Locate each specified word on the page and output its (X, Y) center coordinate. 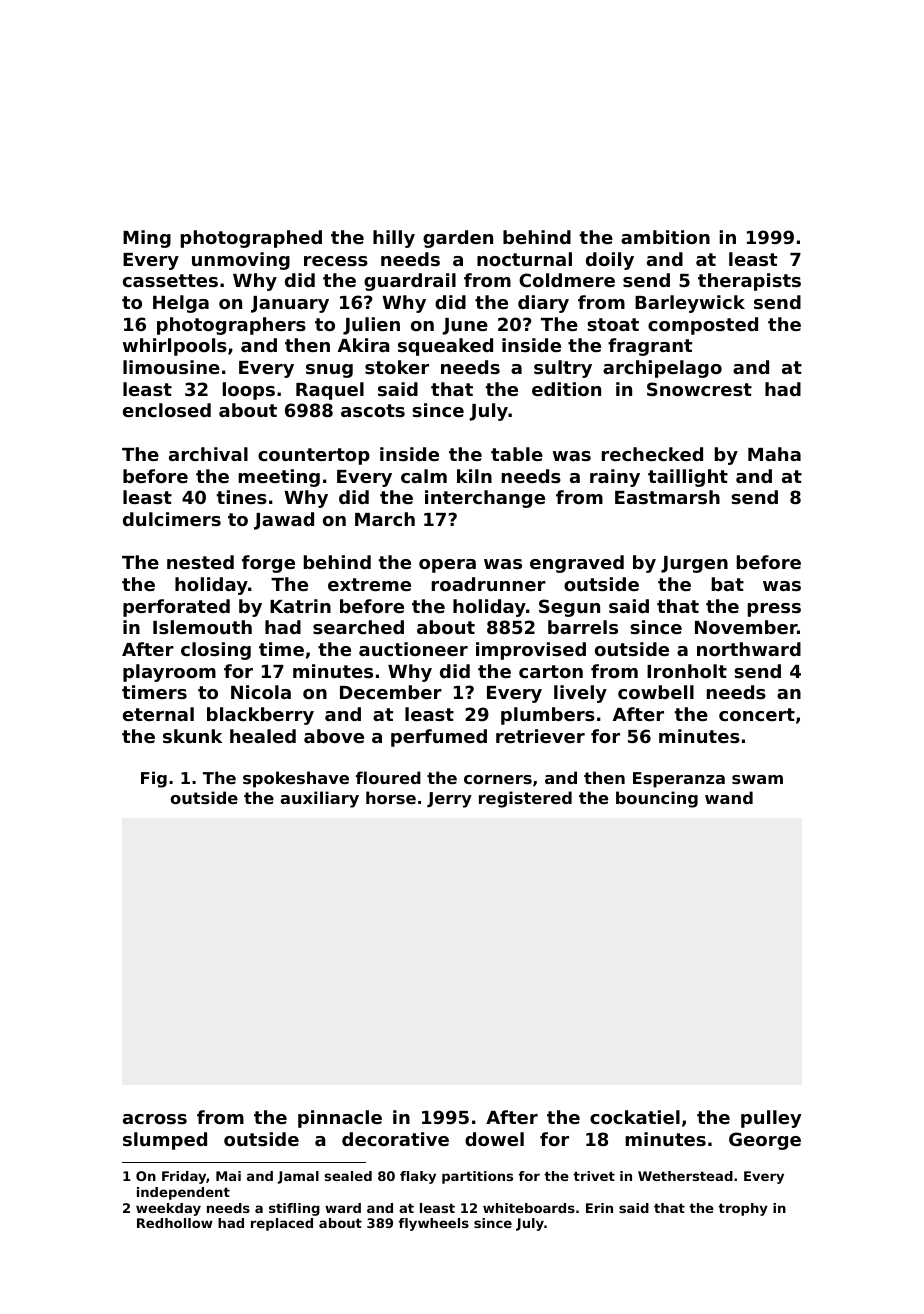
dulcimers (172, 519)
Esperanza (679, 780)
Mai (228, 1176)
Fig (154, 779)
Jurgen (694, 564)
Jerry (449, 800)
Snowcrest (699, 389)
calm (424, 476)
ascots (373, 410)
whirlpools (175, 347)
